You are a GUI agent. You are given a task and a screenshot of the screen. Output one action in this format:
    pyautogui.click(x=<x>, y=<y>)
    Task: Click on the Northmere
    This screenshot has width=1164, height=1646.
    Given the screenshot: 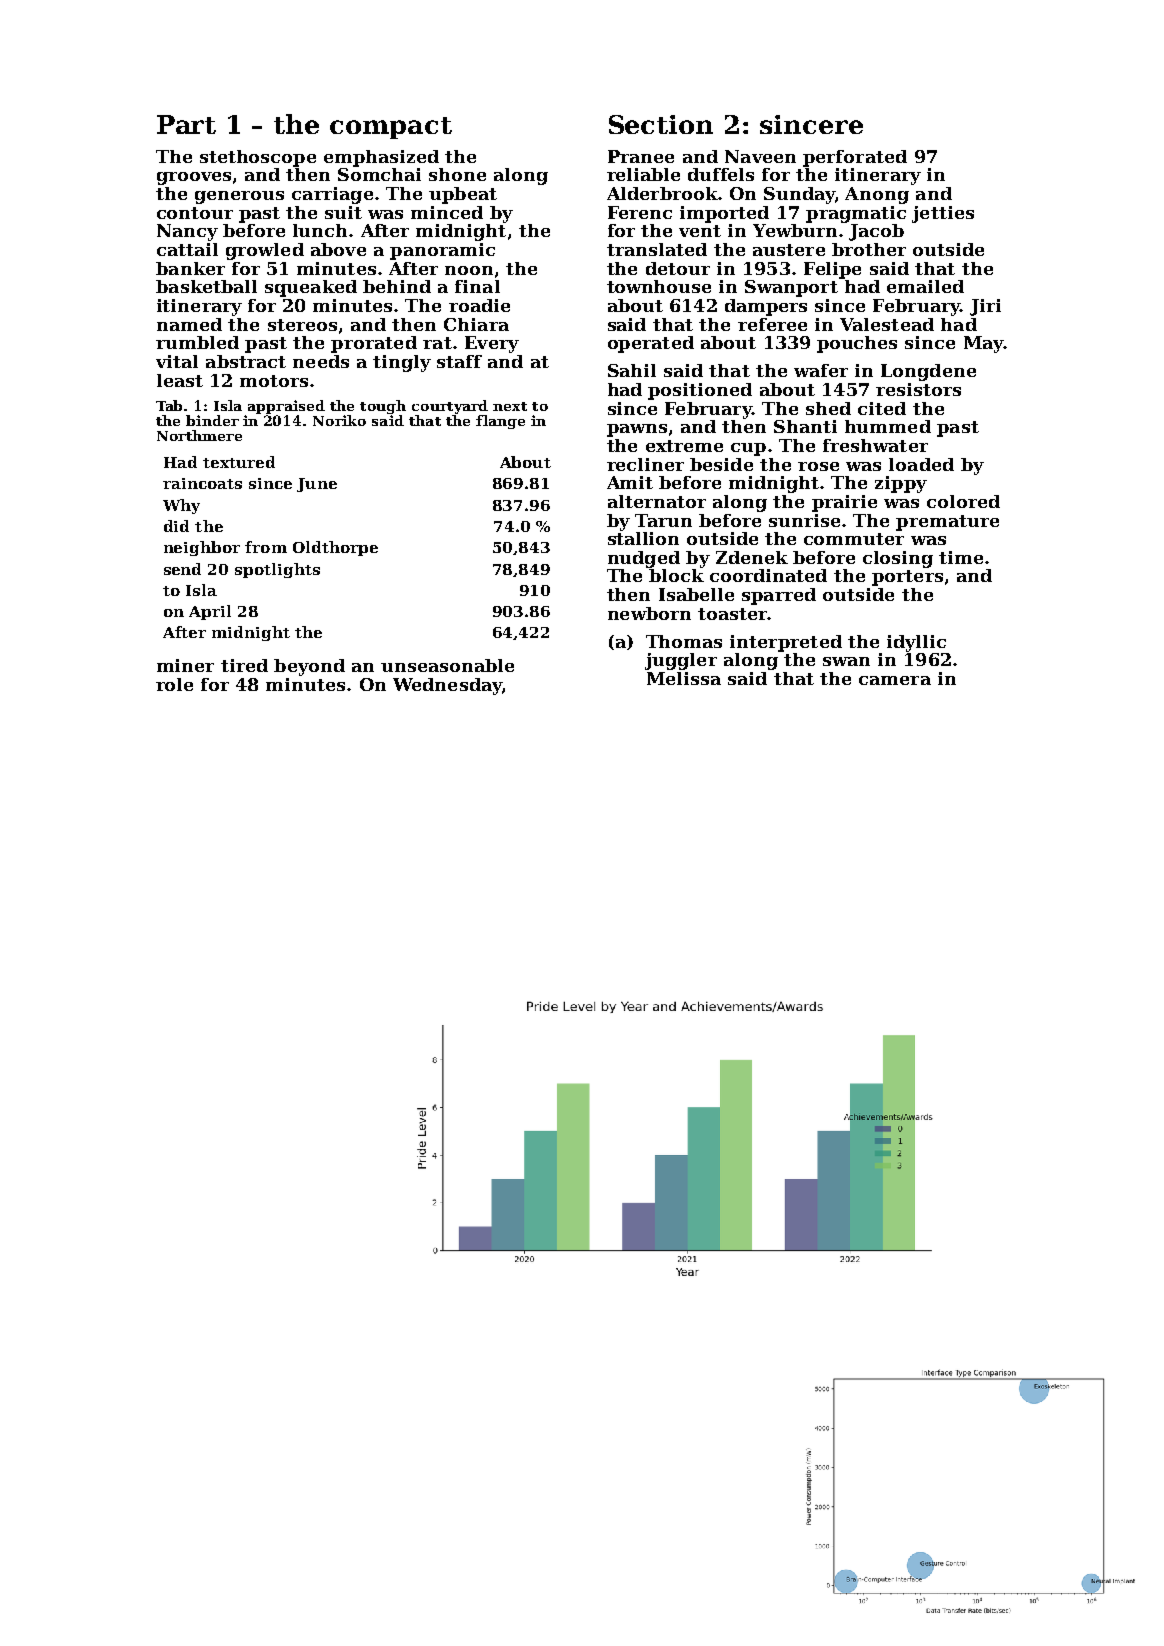 What is the action you would take?
    pyautogui.click(x=199, y=435)
